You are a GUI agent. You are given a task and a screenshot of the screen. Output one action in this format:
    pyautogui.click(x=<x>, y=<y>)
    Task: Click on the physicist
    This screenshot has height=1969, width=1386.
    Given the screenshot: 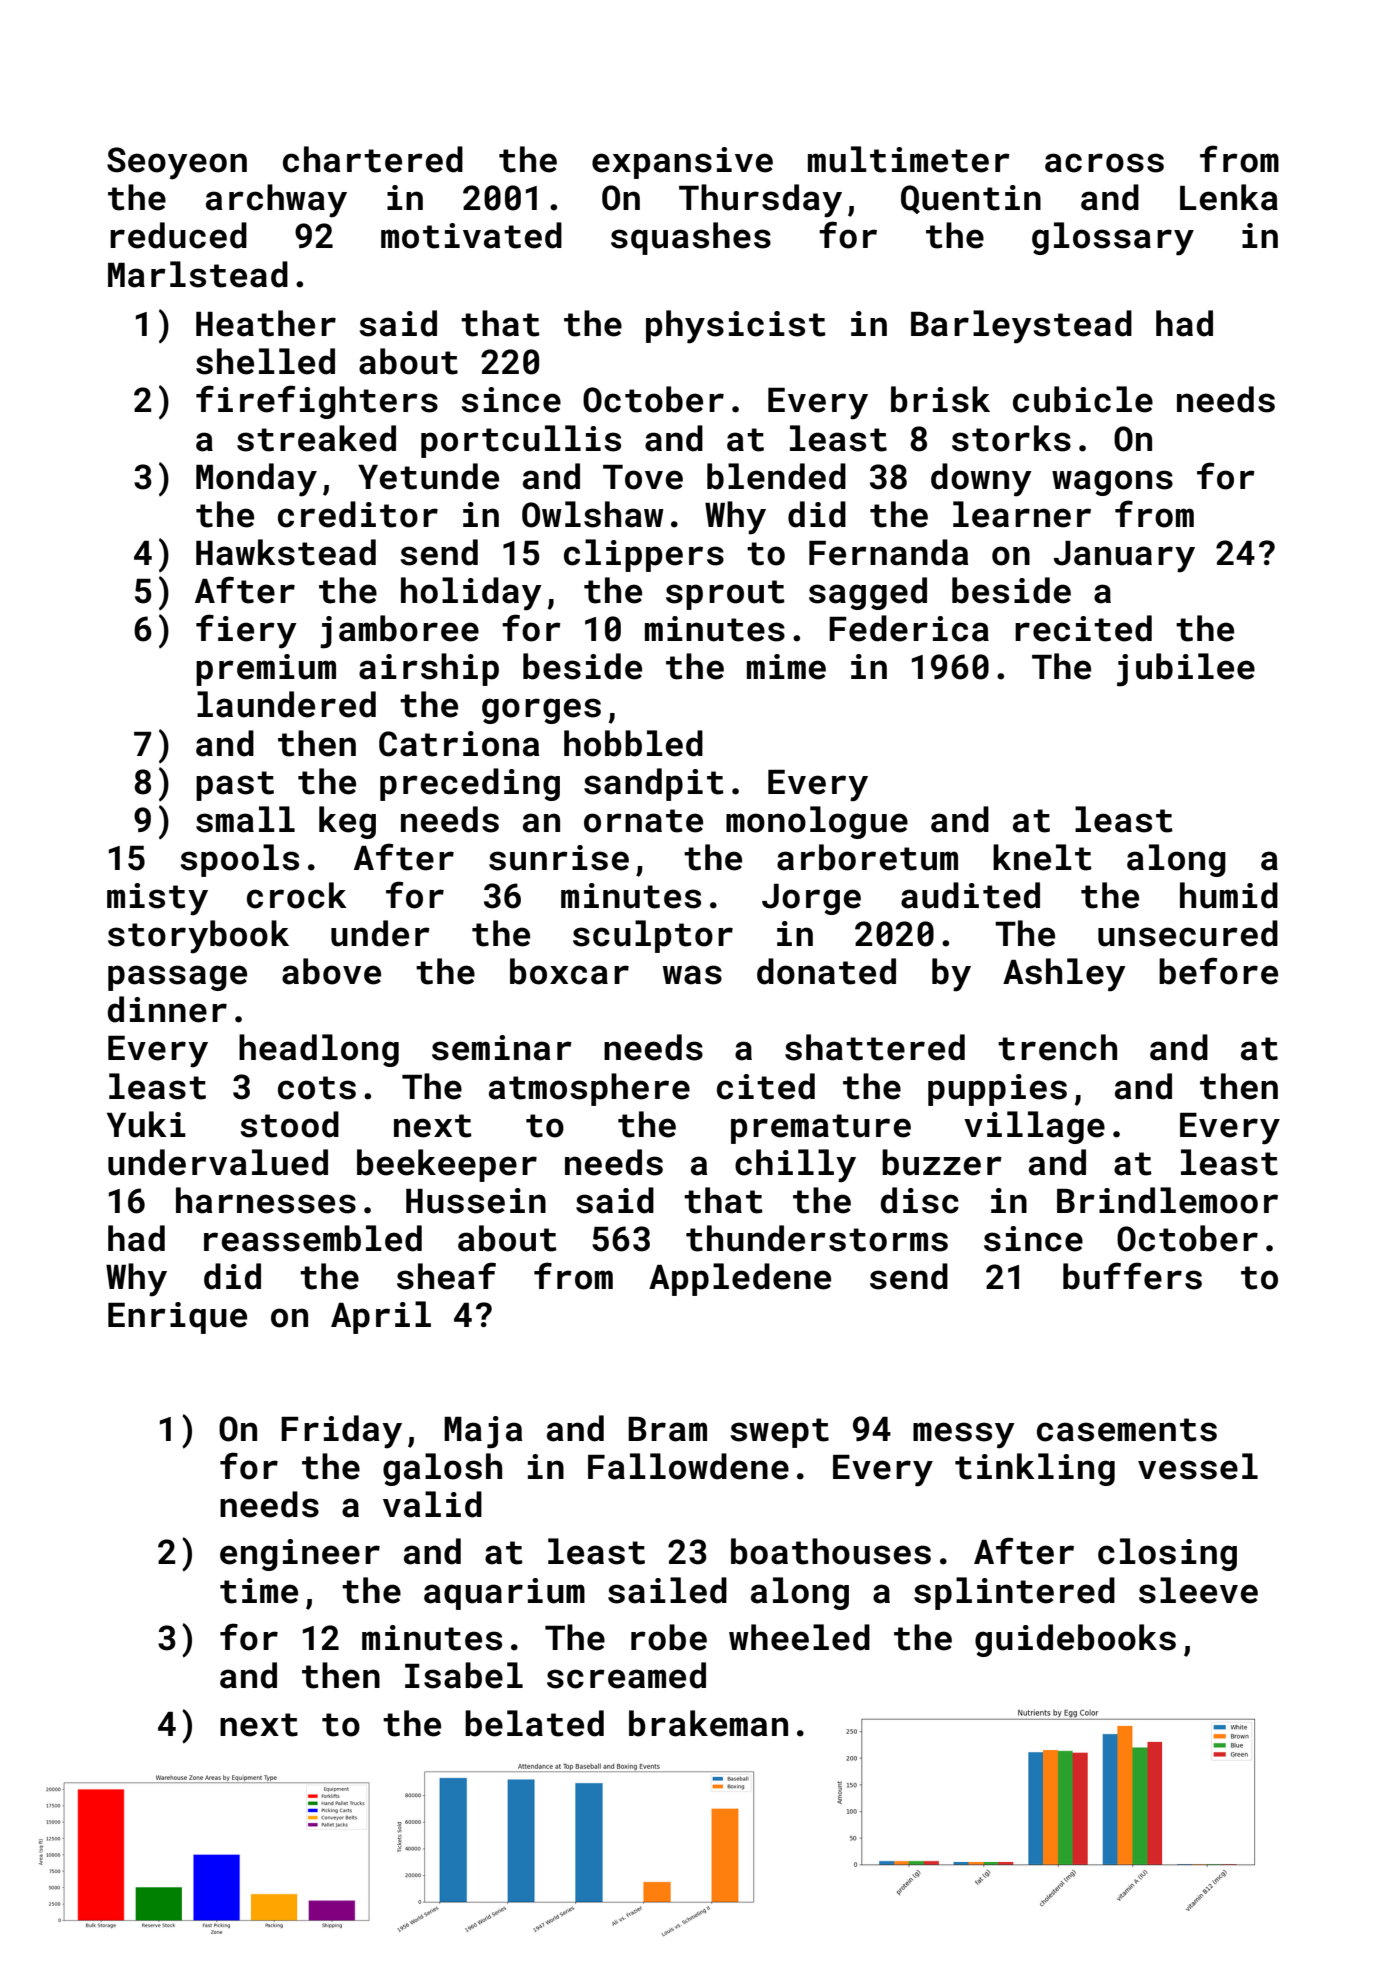 What is the action you would take?
    pyautogui.click(x=736, y=327)
